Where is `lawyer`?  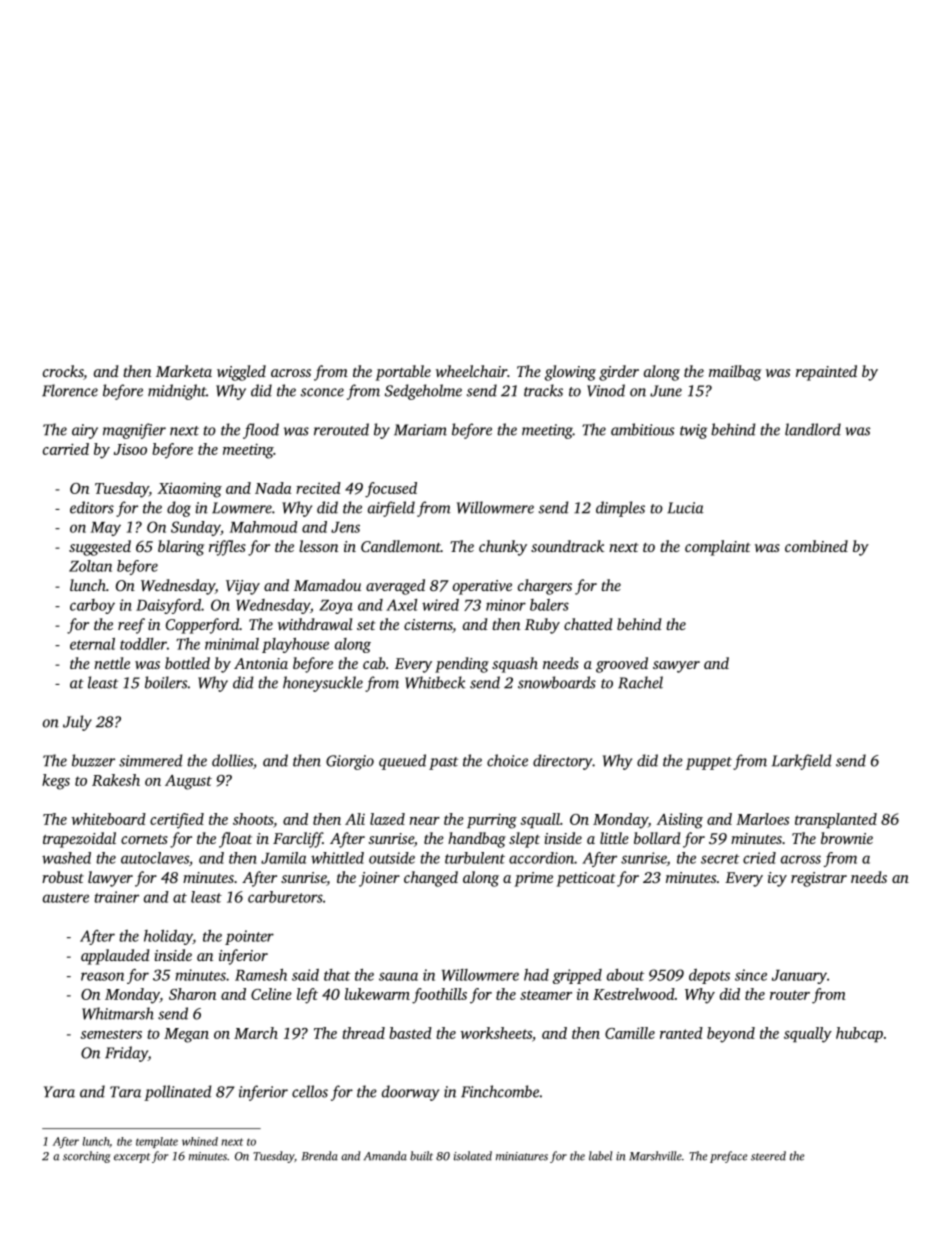 lawyer is located at coordinates (110, 879).
